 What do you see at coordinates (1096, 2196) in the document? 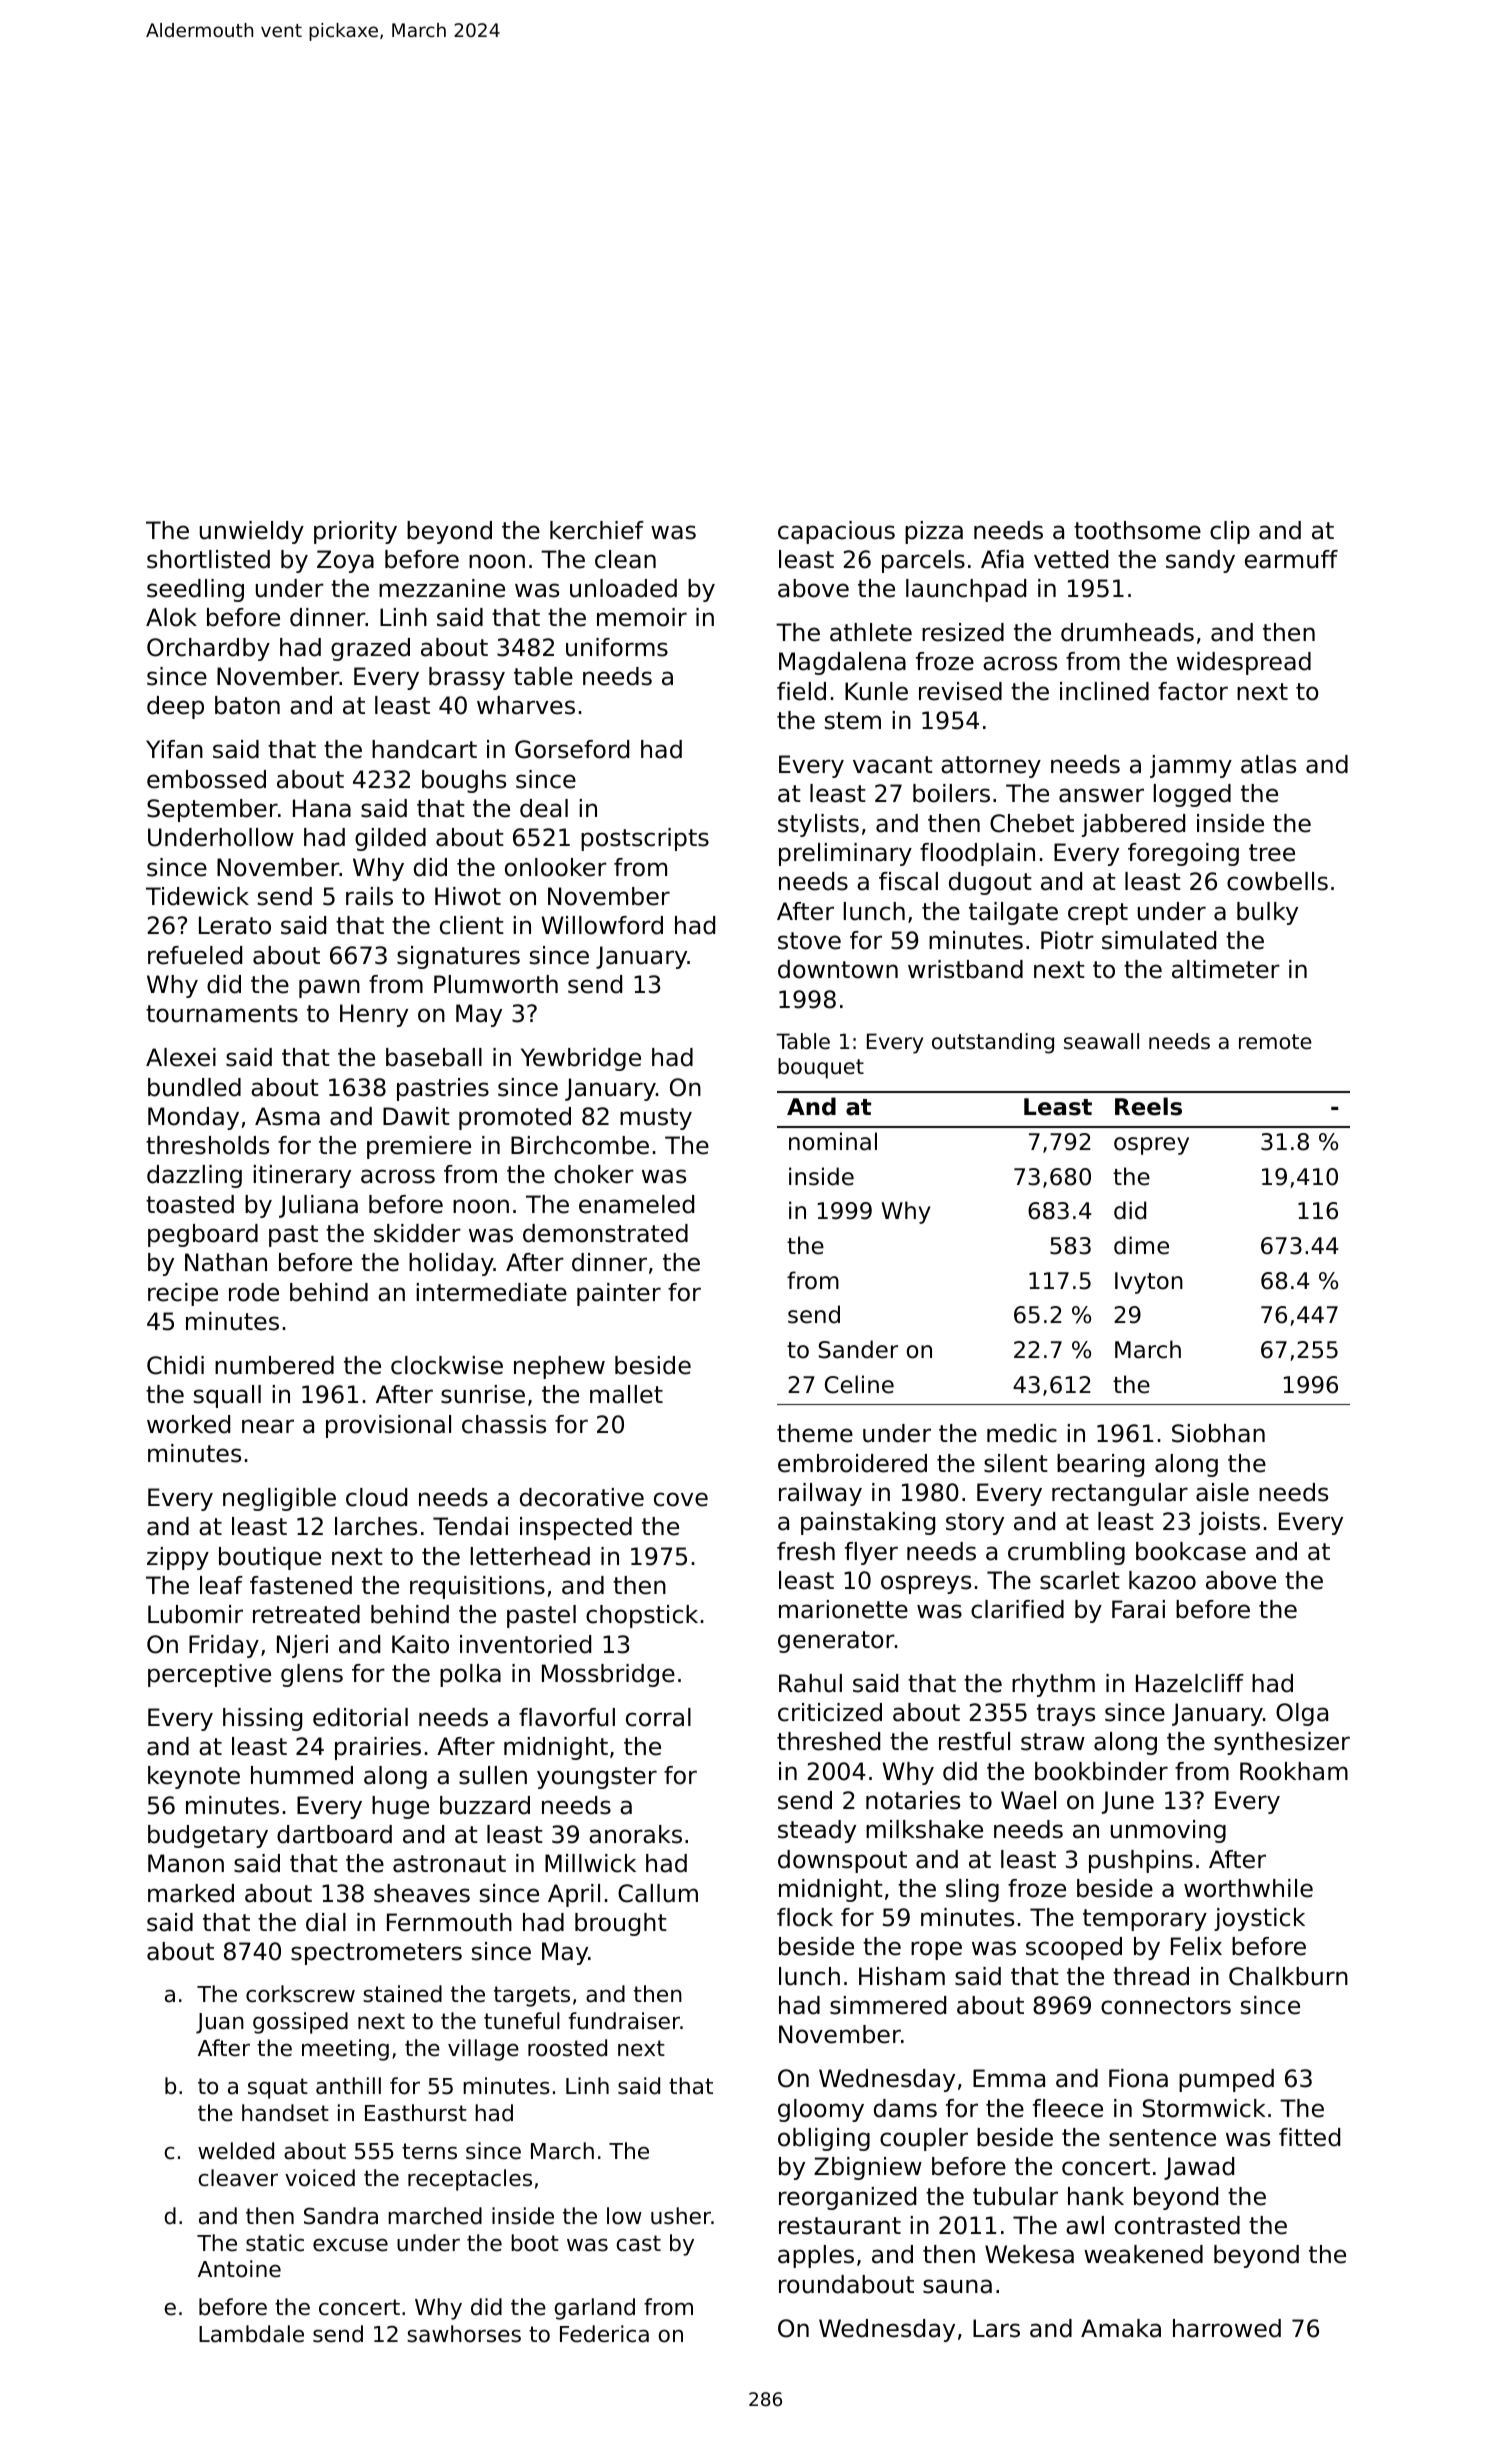
I see `hank` at bounding box center [1096, 2196].
